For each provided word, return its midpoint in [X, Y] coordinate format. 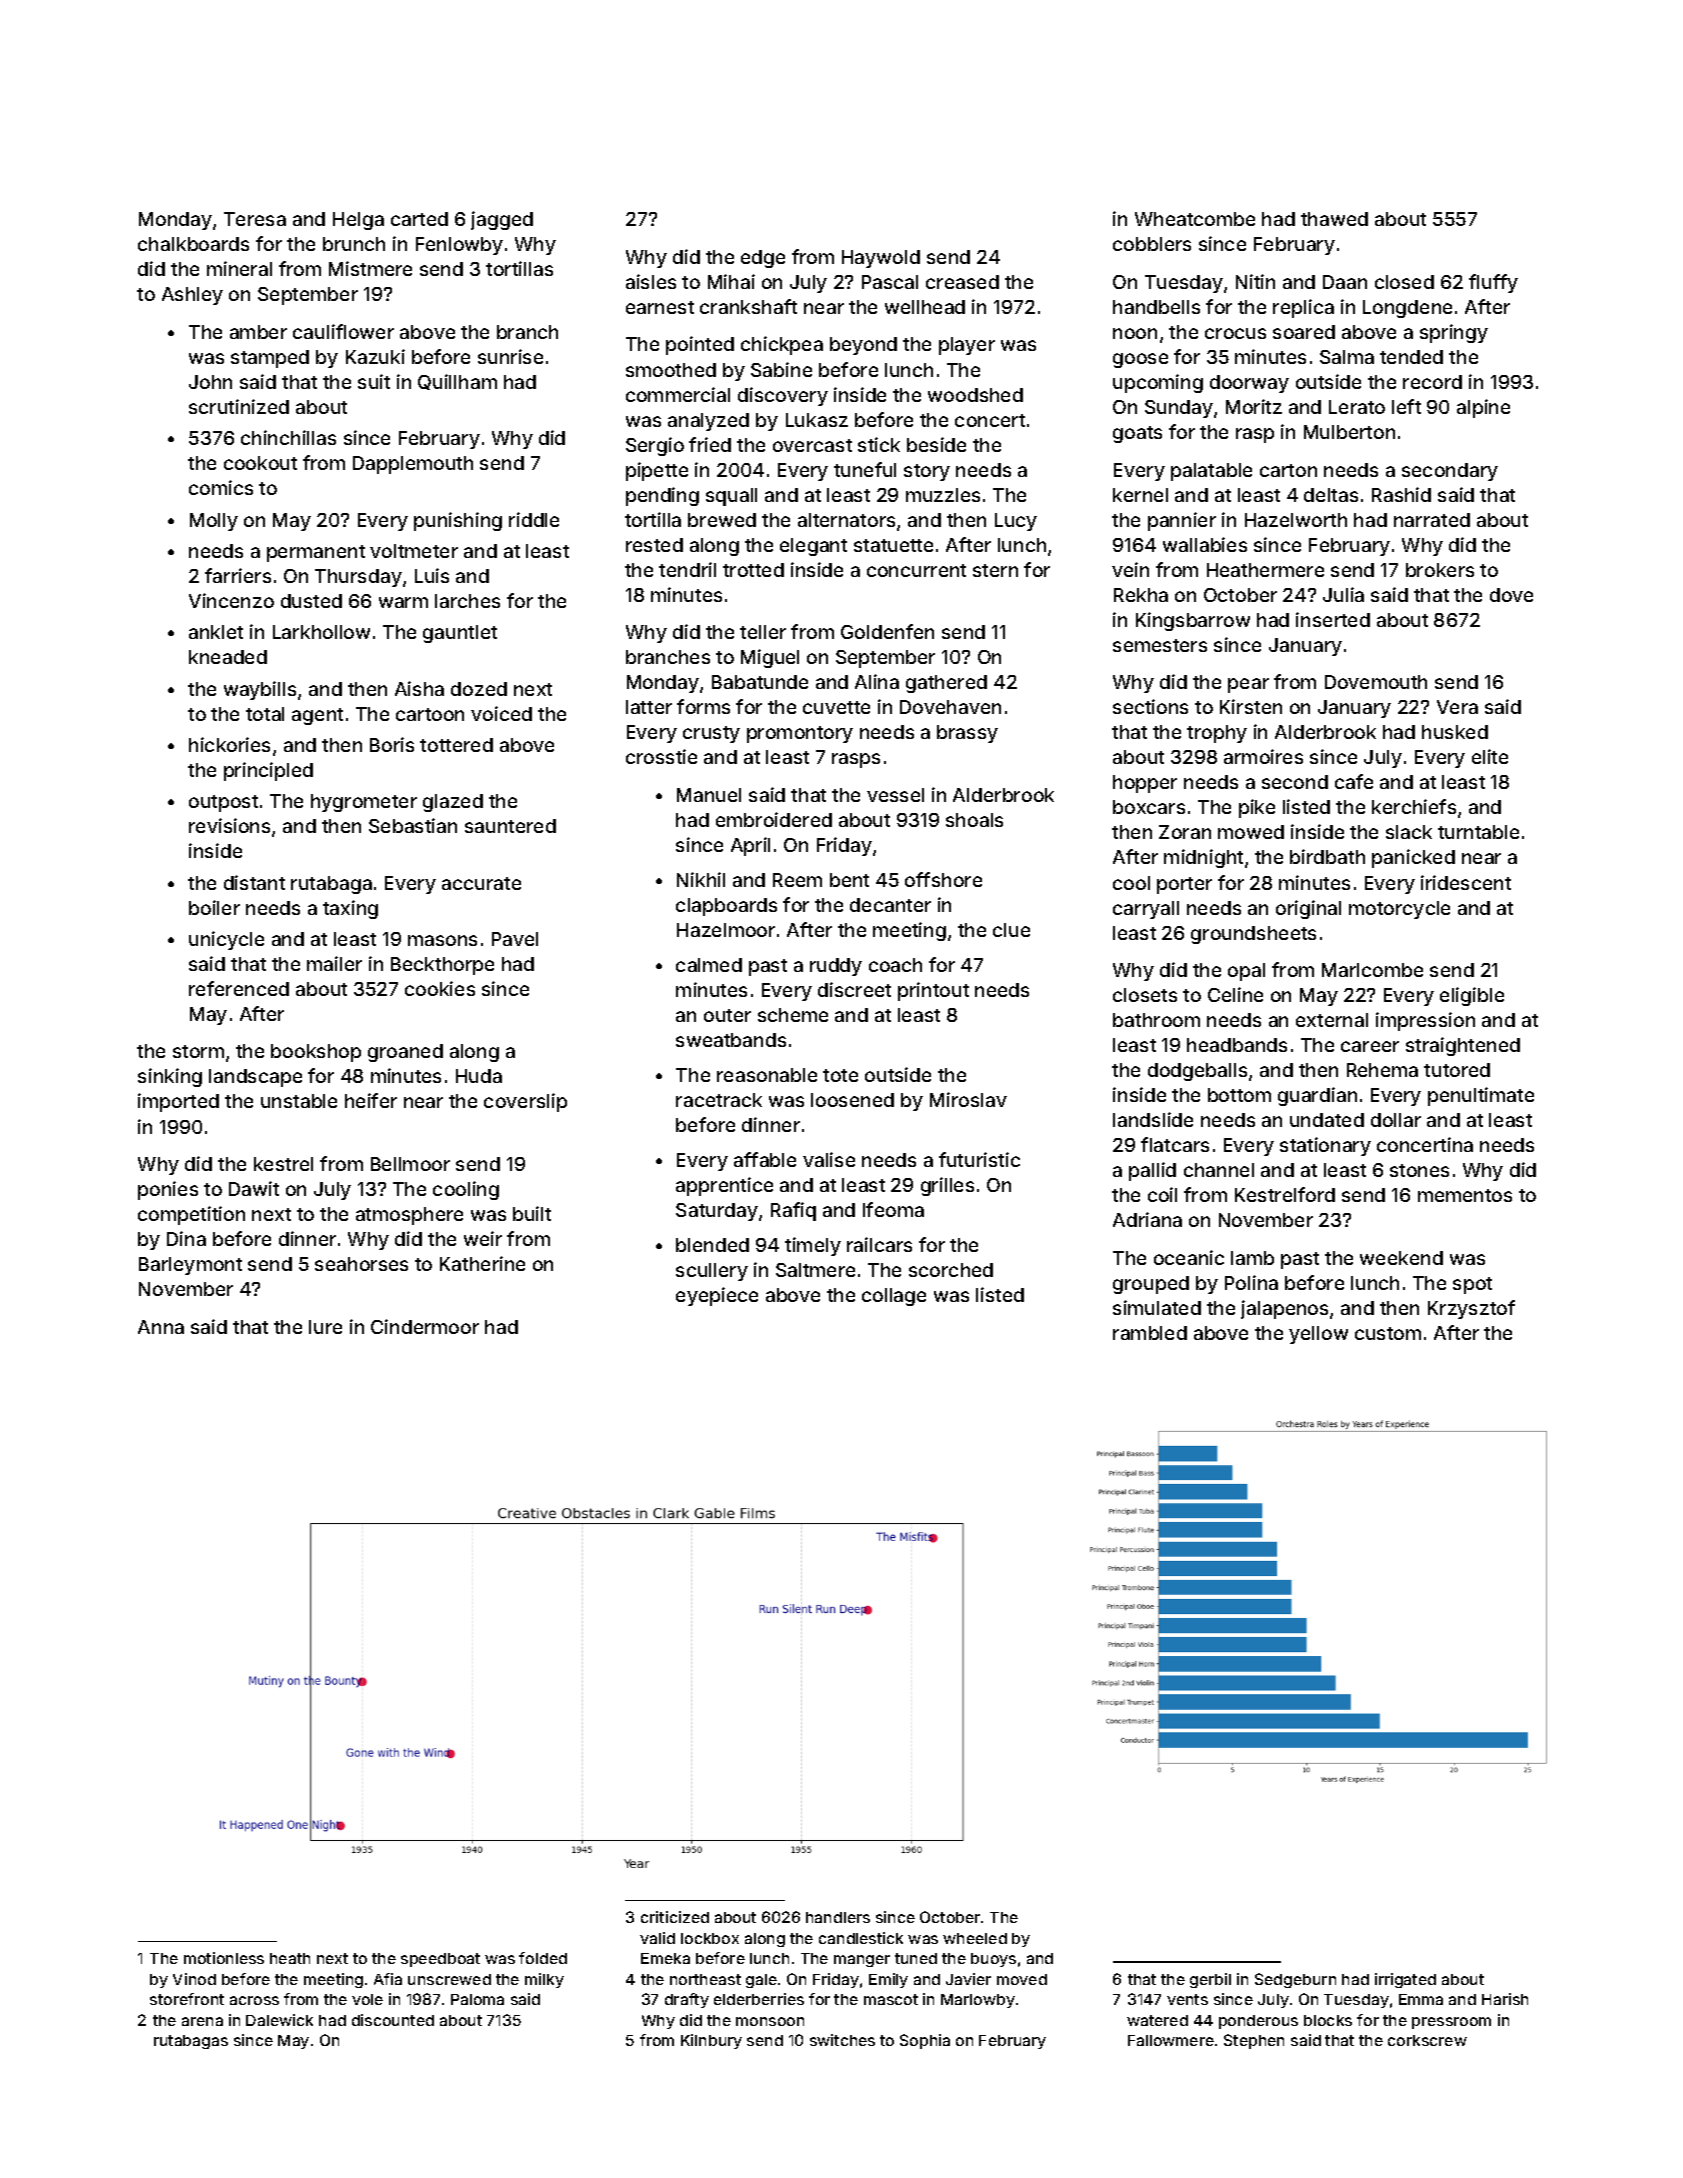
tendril [687, 569]
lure [325, 1327]
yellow [1318, 1335]
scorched [951, 1270]
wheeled [975, 1938]
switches [842, 2040]
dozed [479, 689]
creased [962, 282]
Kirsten [1251, 706]
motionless [224, 1958]
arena [202, 2021]
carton [1288, 470]
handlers [838, 1917]
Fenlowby [459, 246]
